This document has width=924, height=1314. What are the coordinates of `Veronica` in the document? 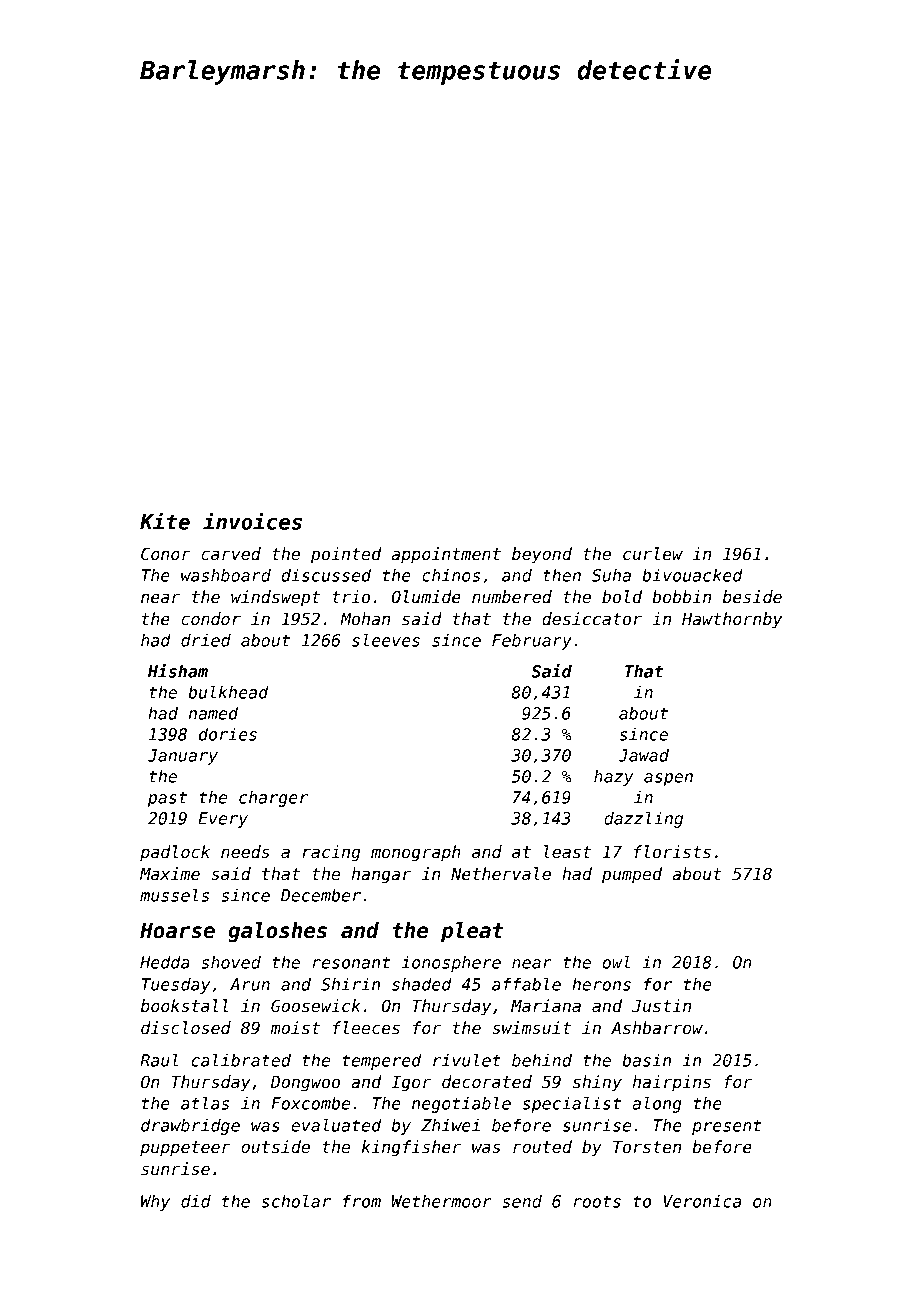 It's located at (702, 1201).
